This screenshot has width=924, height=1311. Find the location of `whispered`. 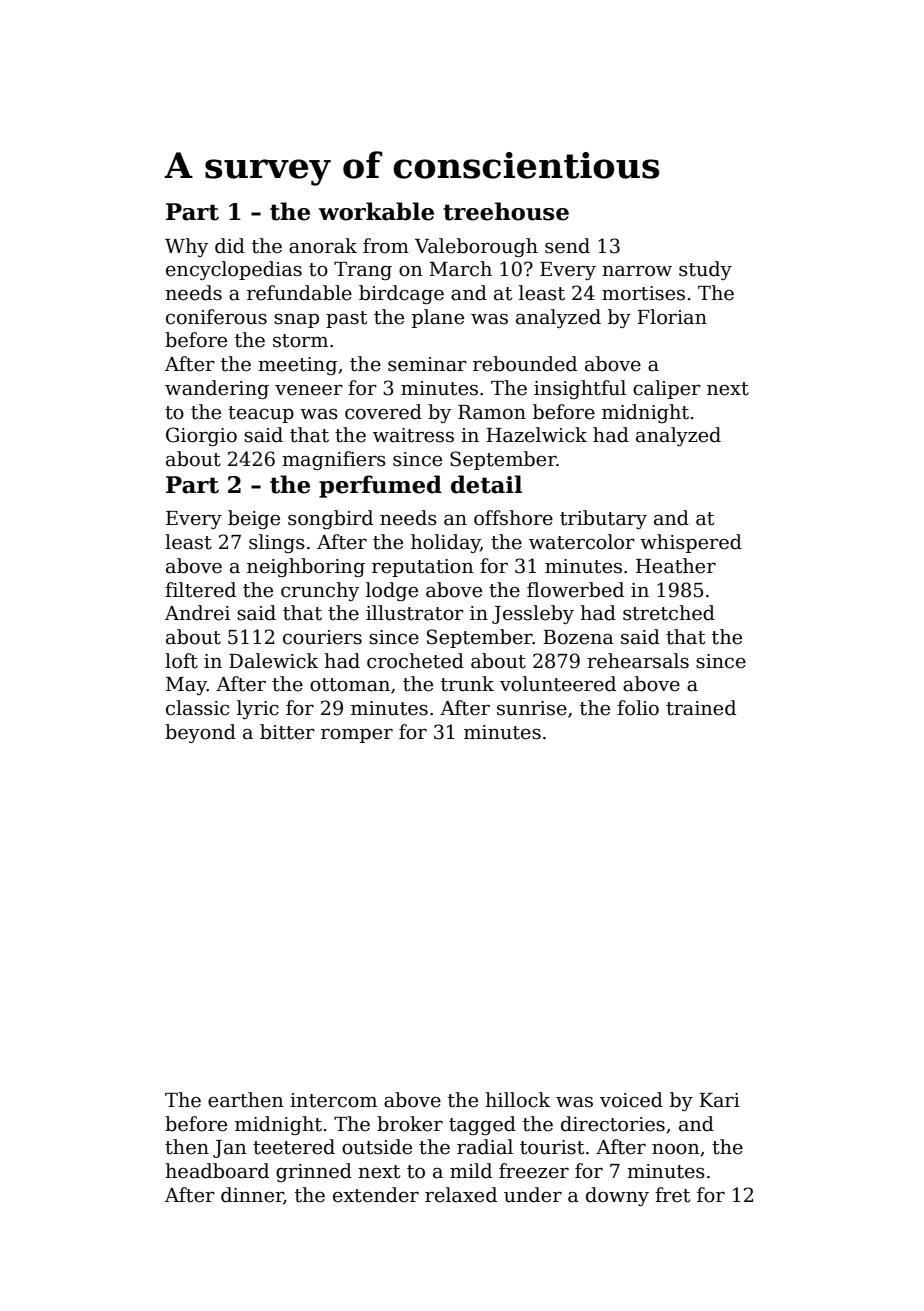

whispered is located at coordinates (691, 543).
